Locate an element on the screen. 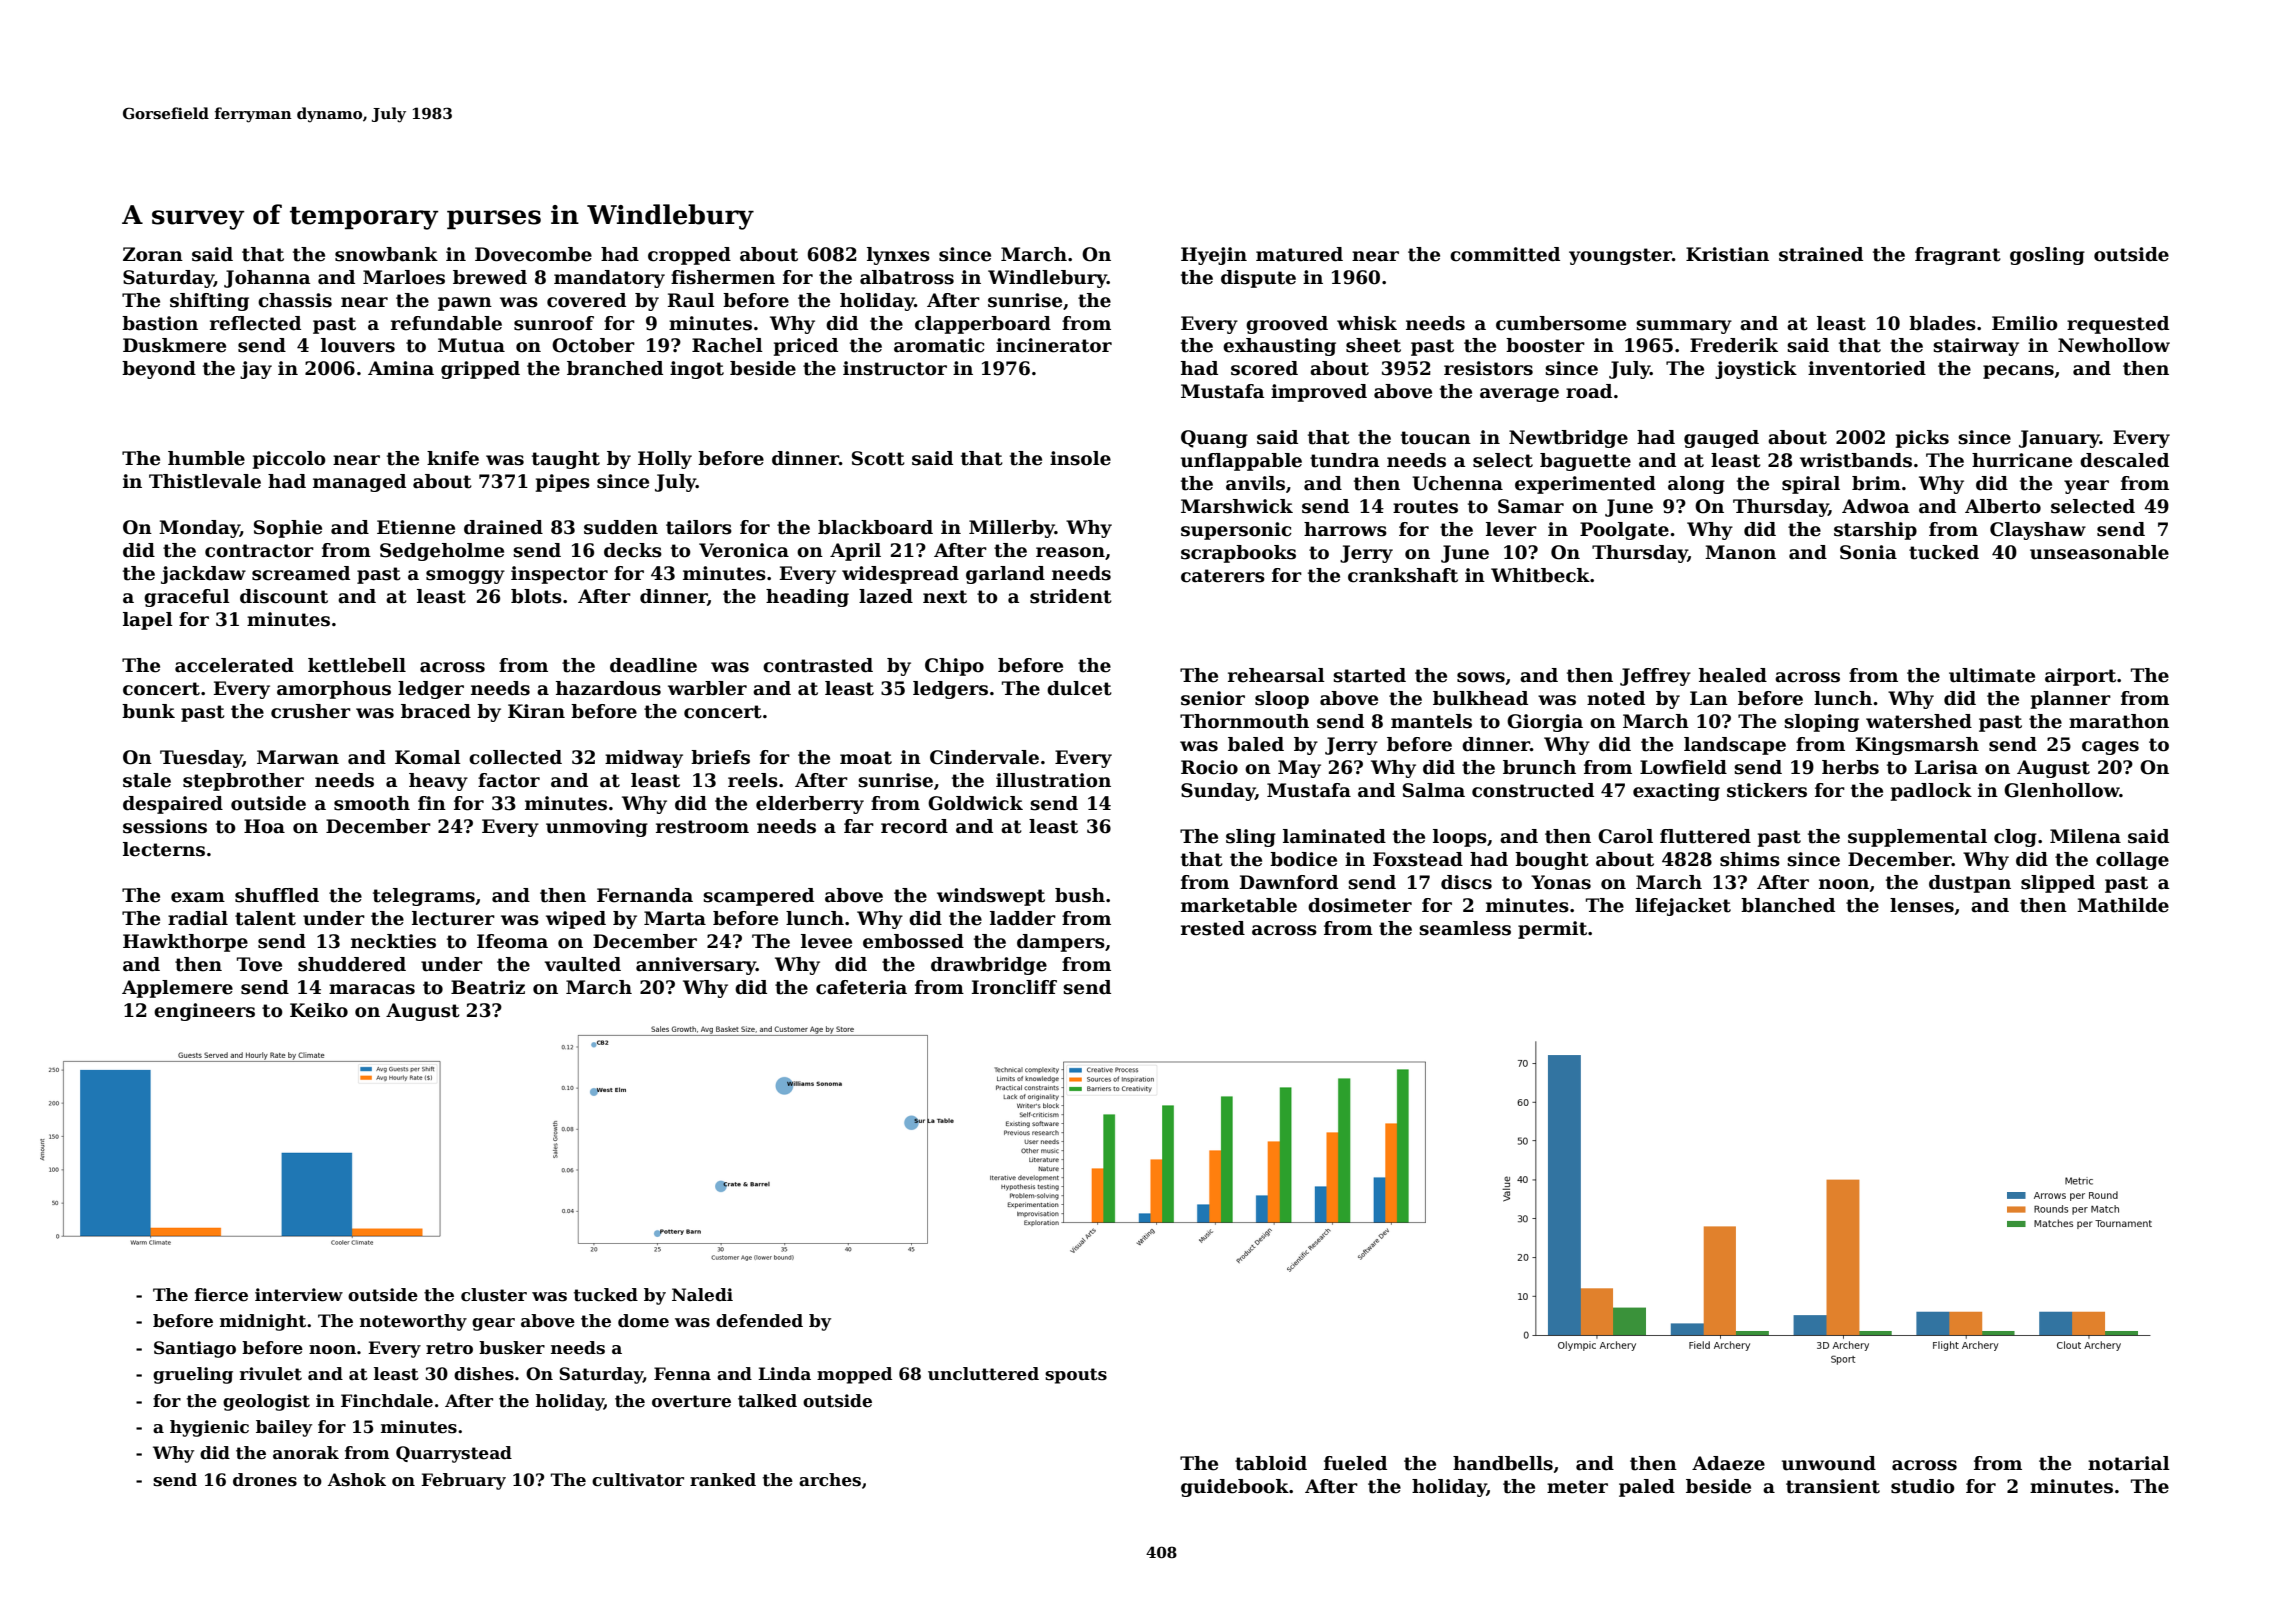  ultimate is located at coordinates (1992, 675).
